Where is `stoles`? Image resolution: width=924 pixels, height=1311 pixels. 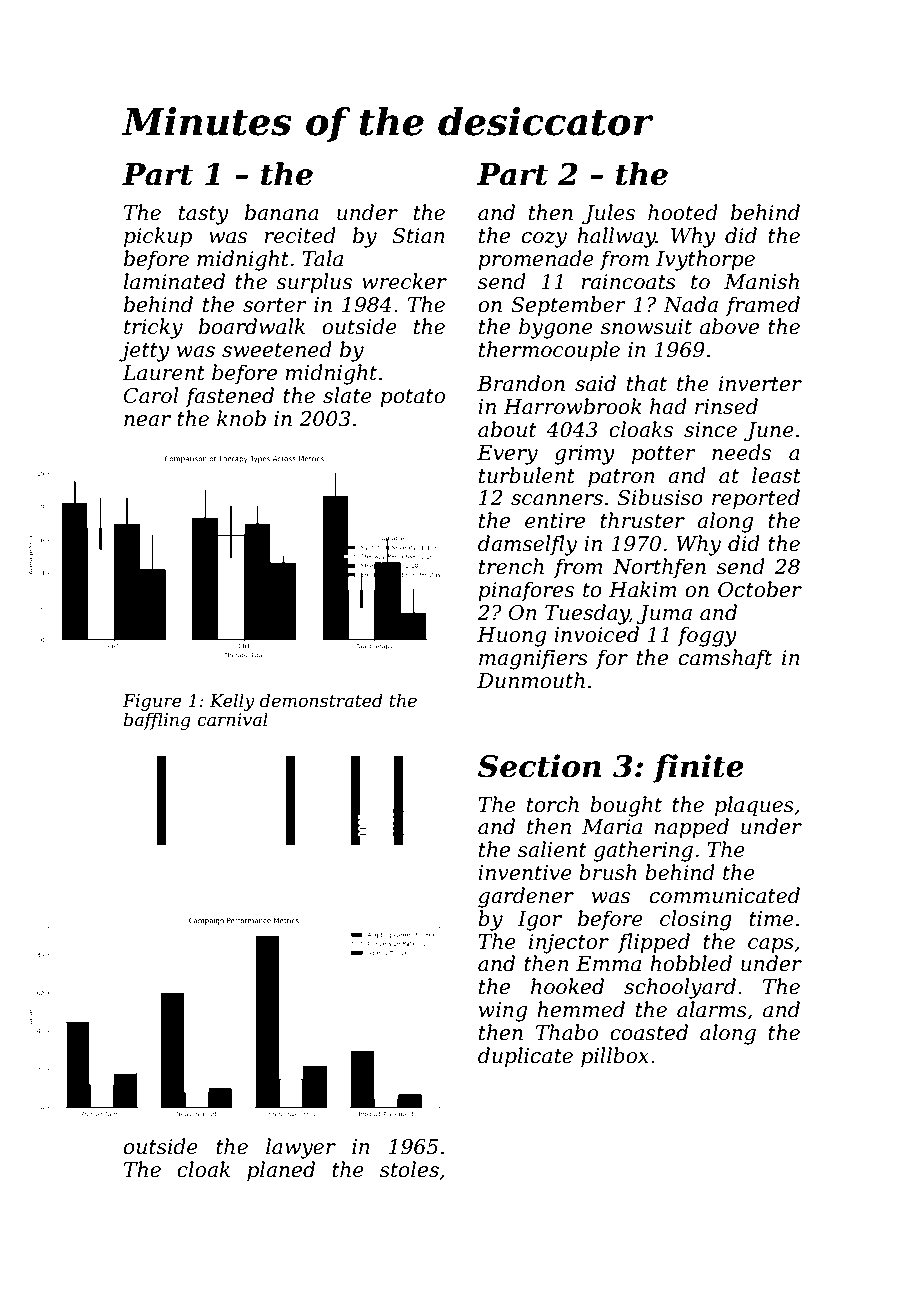 stoles is located at coordinates (409, 1169).
